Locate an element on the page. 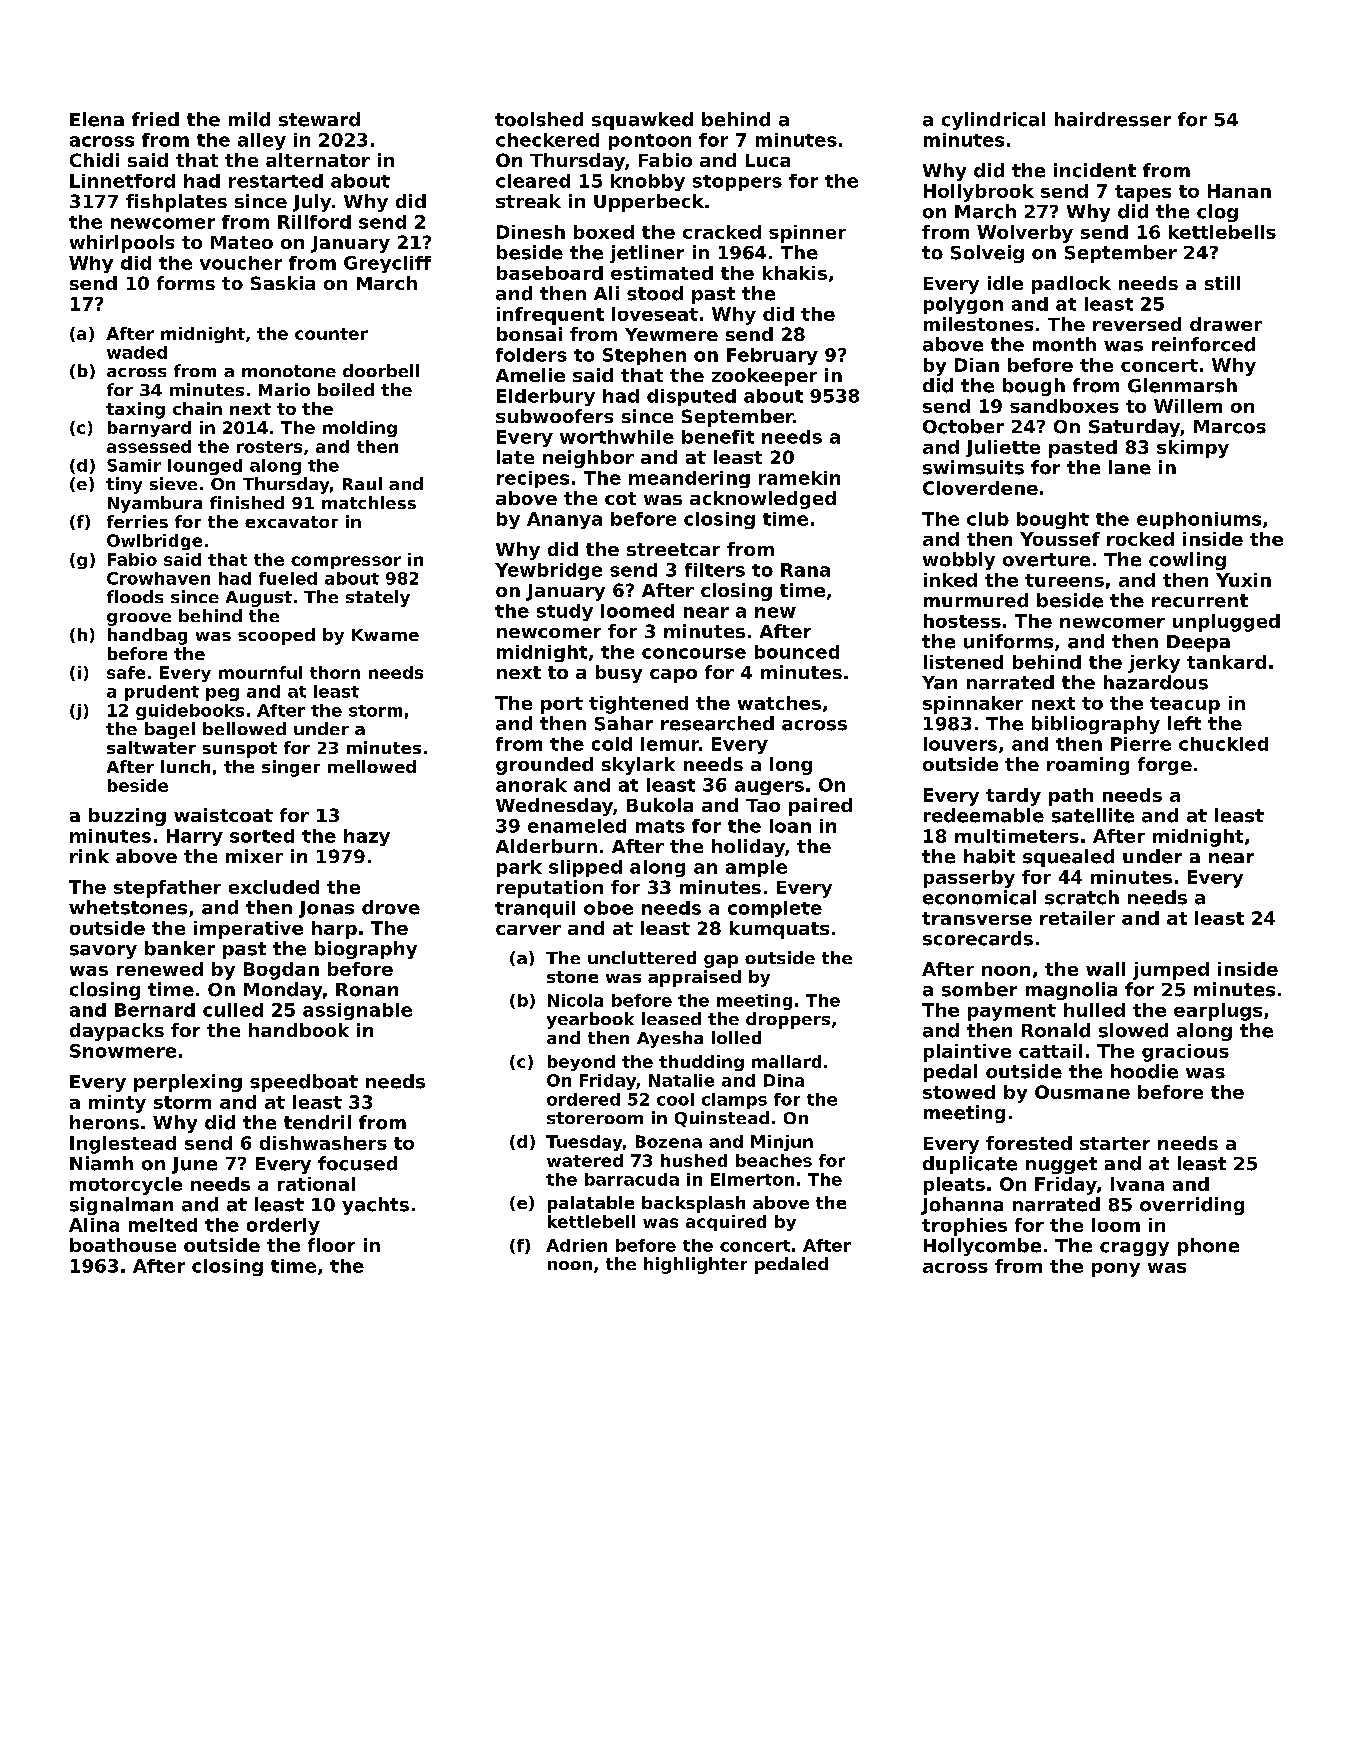 The image size is (1356, 1755). knobby is located at coordinates (648, 182).
